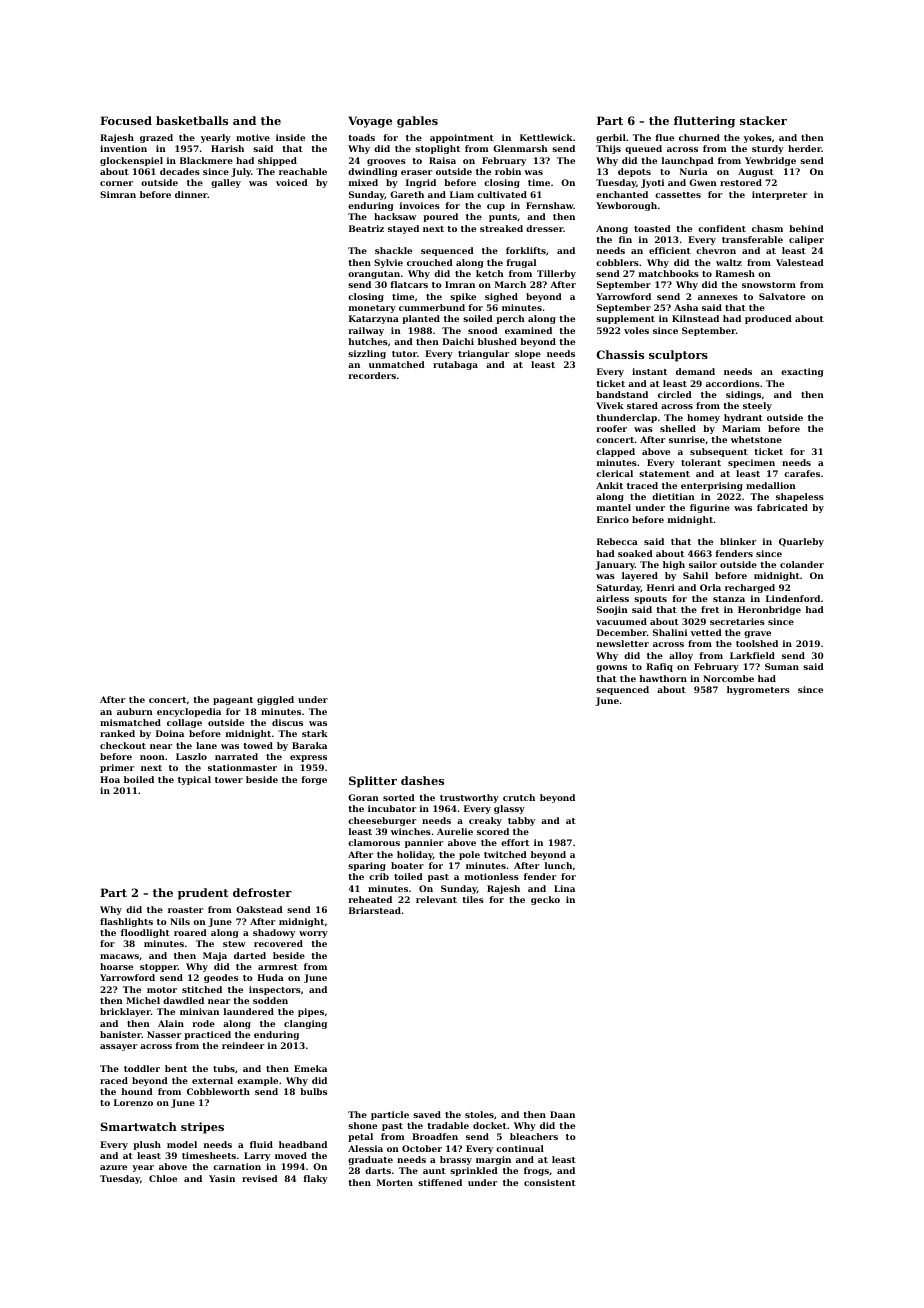 This screenshot has height=1308, width=924. What do you see at coordinates (550, 1182) in the screenshot?
I see `consistent` at bounding box center [550, 1182].
